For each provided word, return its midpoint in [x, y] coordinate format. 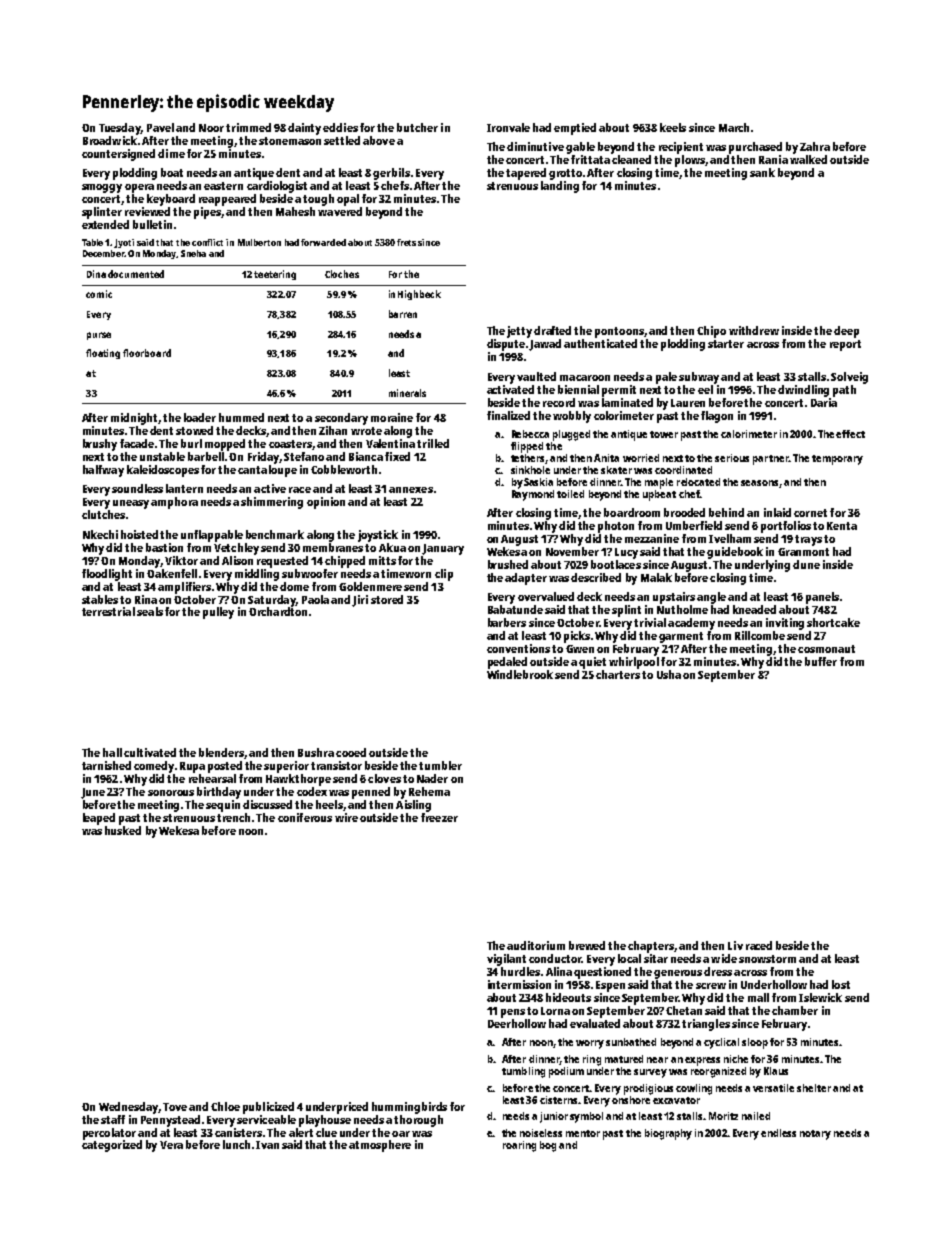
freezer [439, 817]
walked [808, 159]
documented [136, 274]
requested [282, 562]
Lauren [688, 403]
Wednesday [128, 1108]
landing [560, 187]
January [443, 549]
